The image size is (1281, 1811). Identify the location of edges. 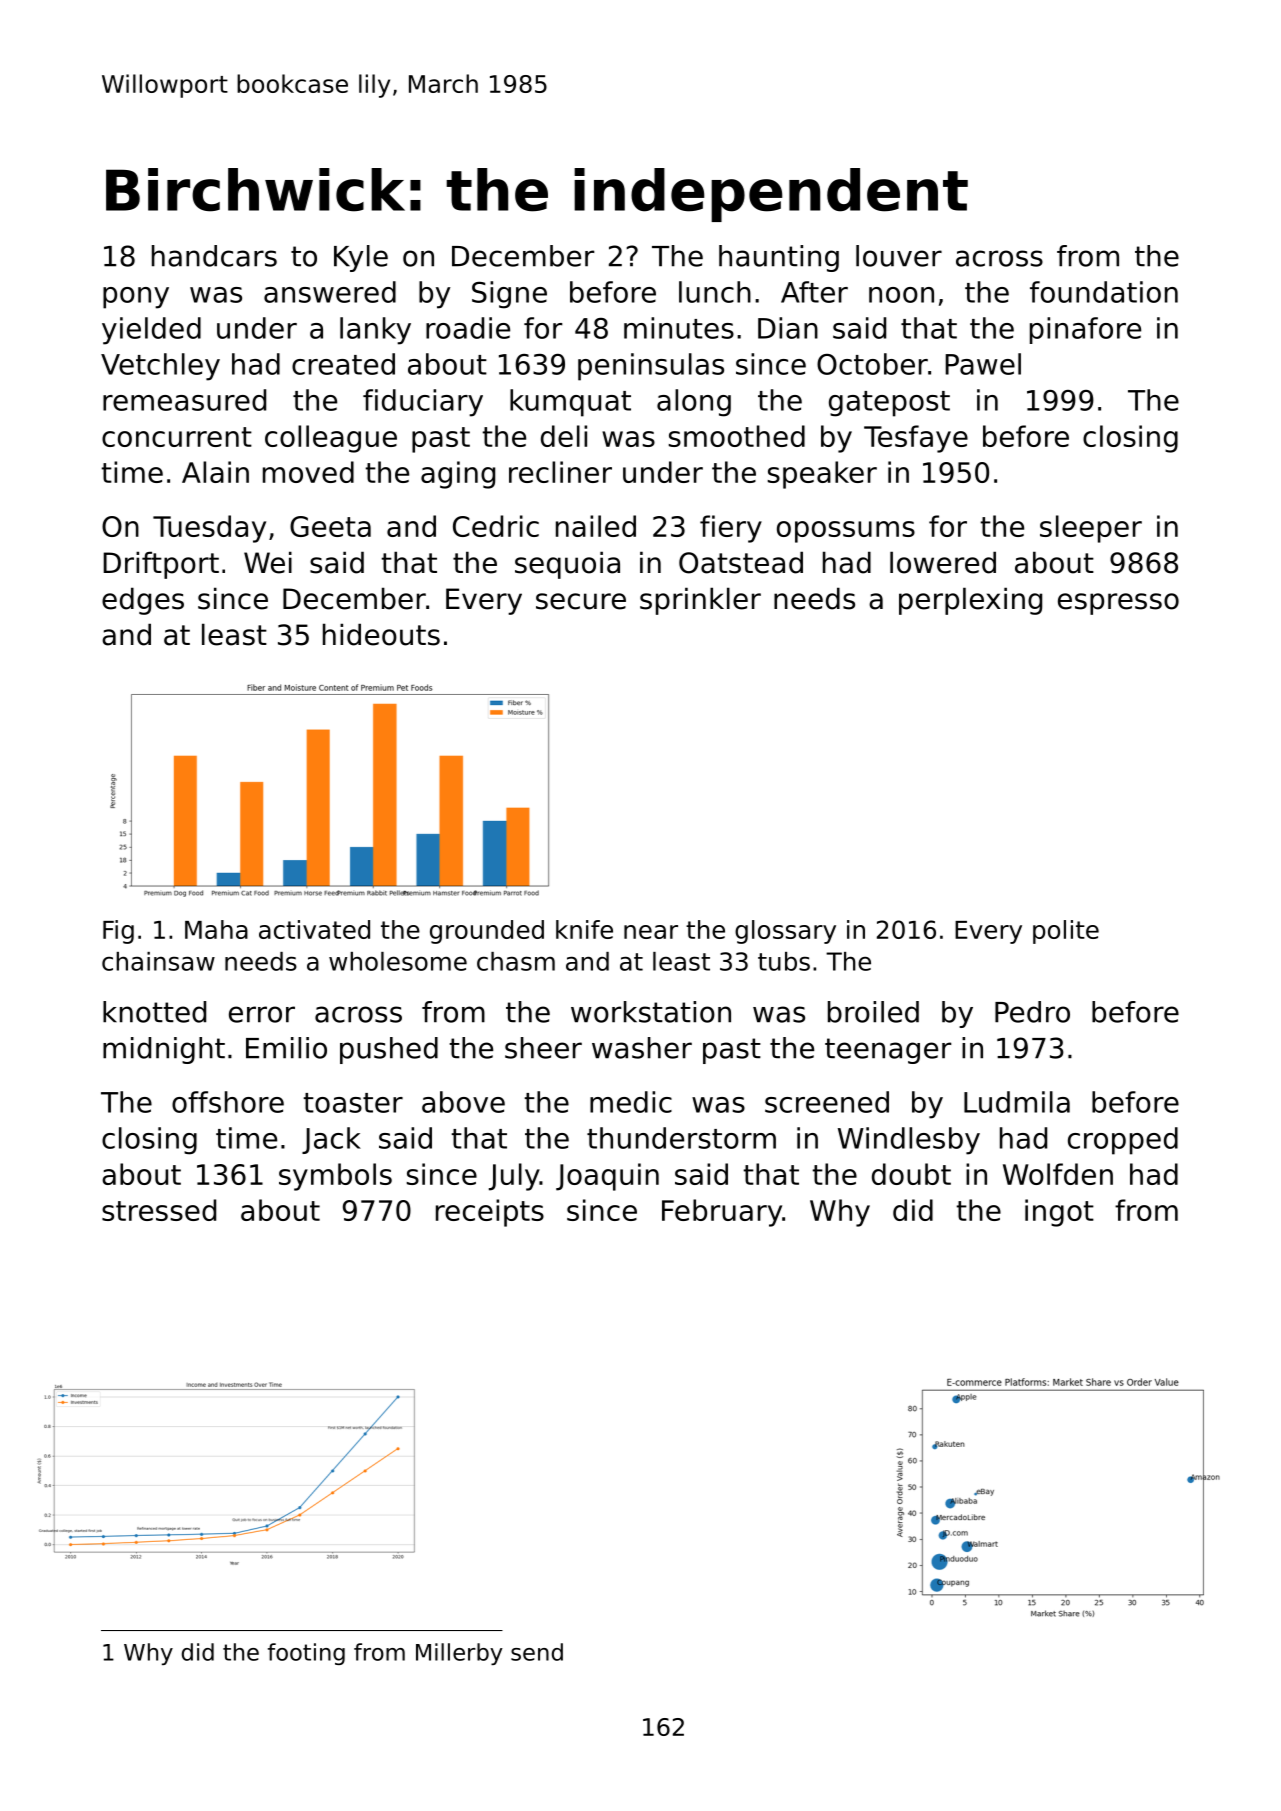
(143, 601).
